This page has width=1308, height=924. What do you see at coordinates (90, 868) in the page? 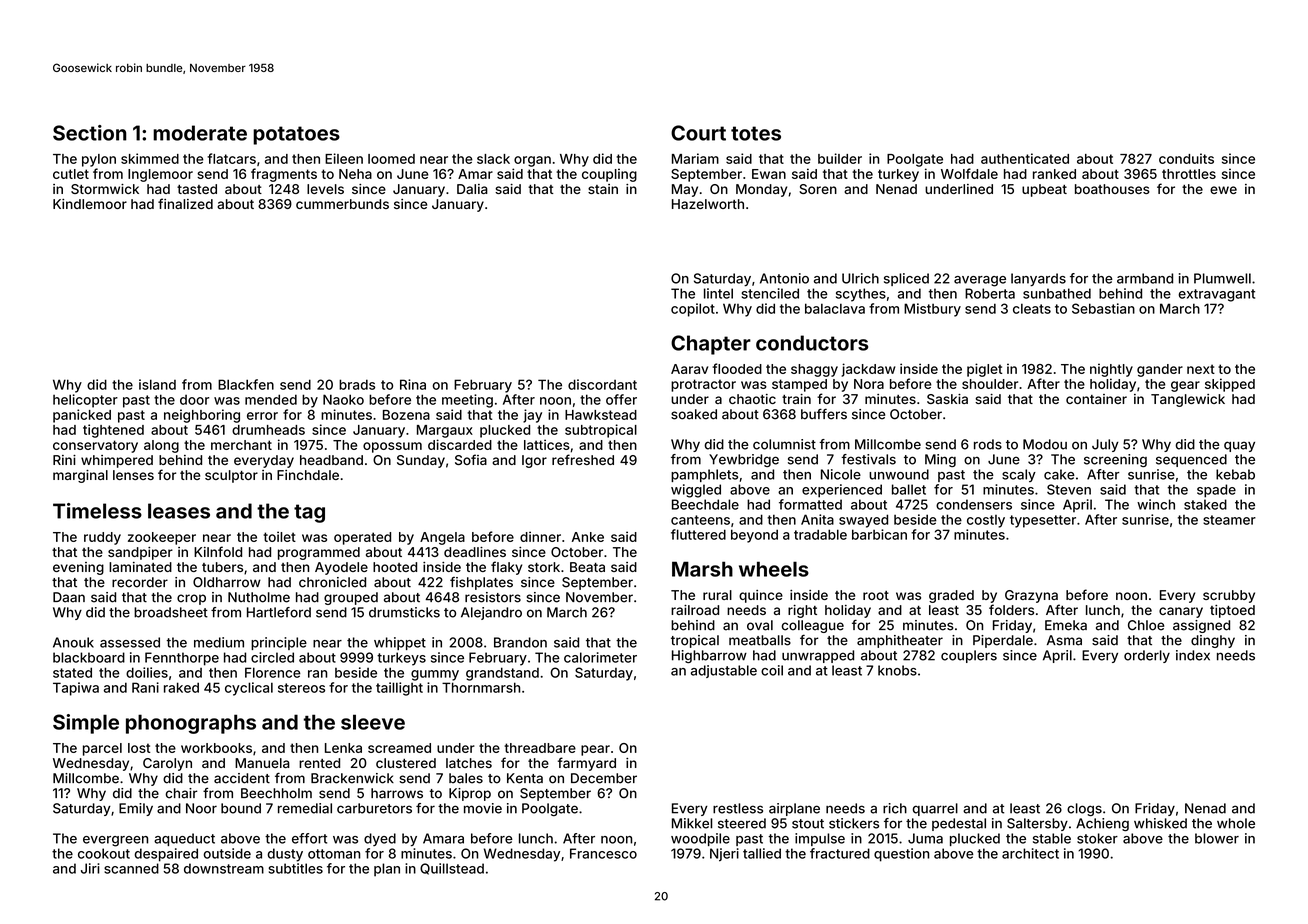
I see `Jiri` at bounding box center [90, 868].
